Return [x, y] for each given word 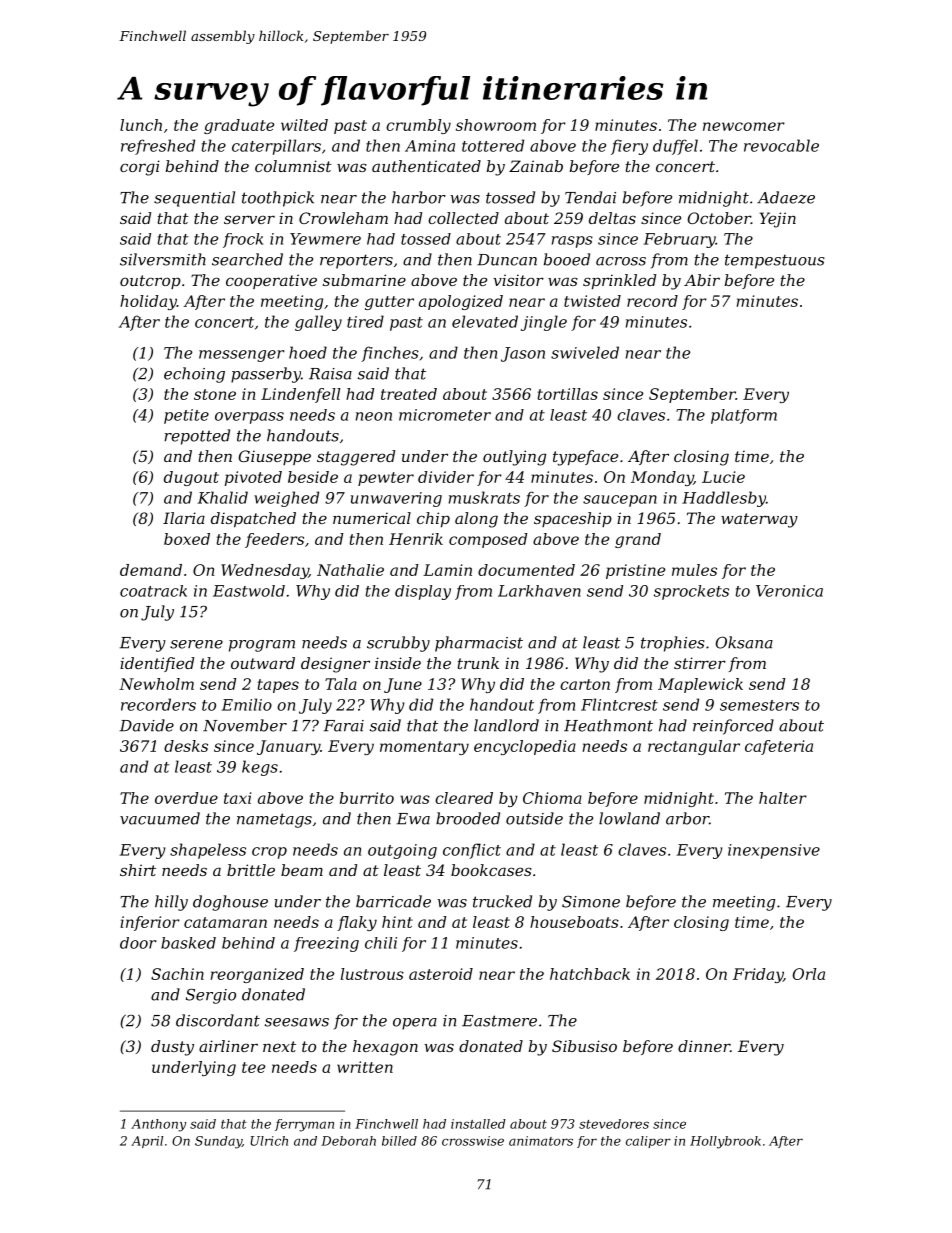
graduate [239, 126]
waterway [759, 520]
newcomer [744, 126]
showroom [496, 125]
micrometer [445, 415]
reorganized [257, 975]
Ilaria [184, 518]
